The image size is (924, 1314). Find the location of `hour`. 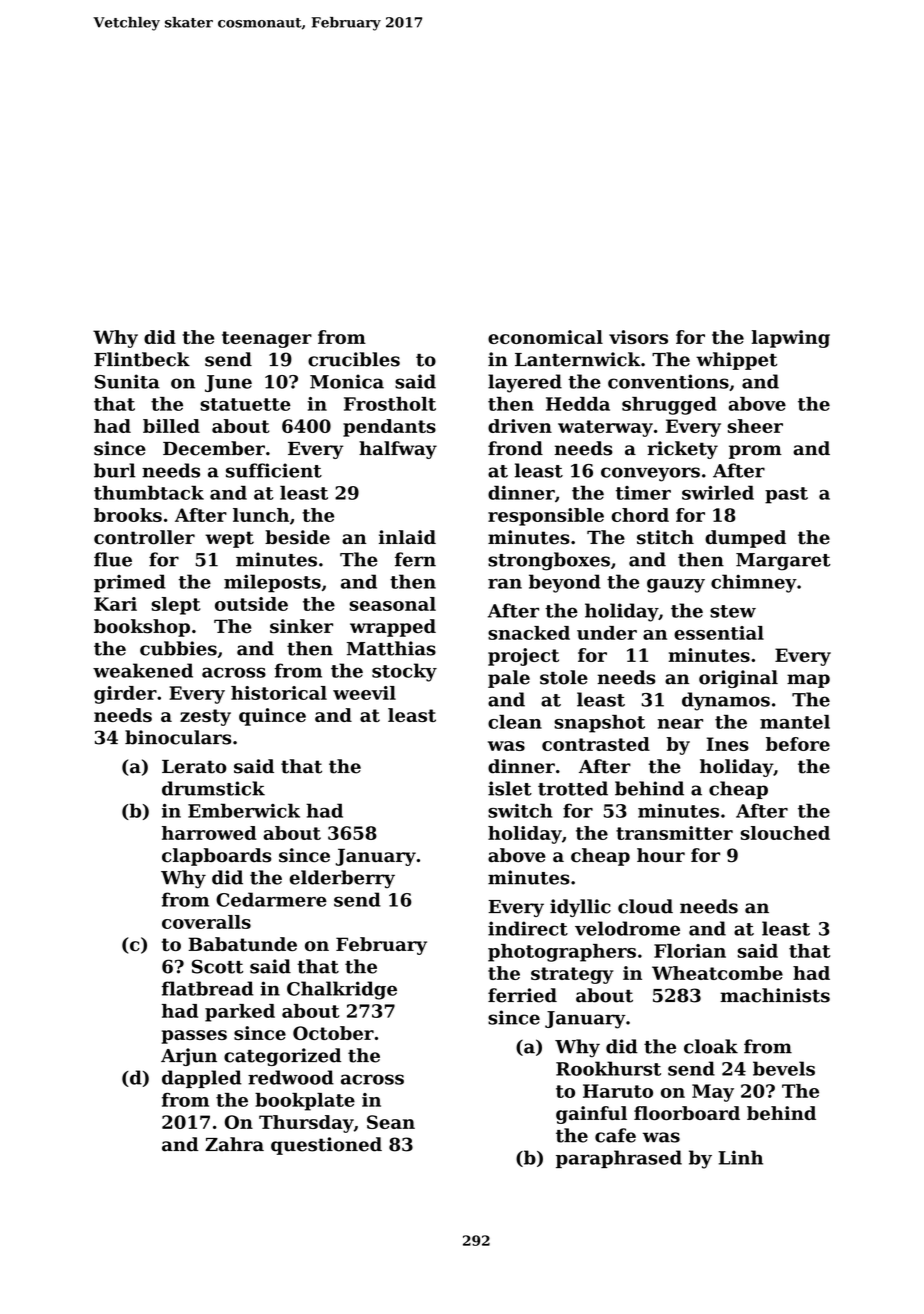

hour is located at coordinates (661, 855).
